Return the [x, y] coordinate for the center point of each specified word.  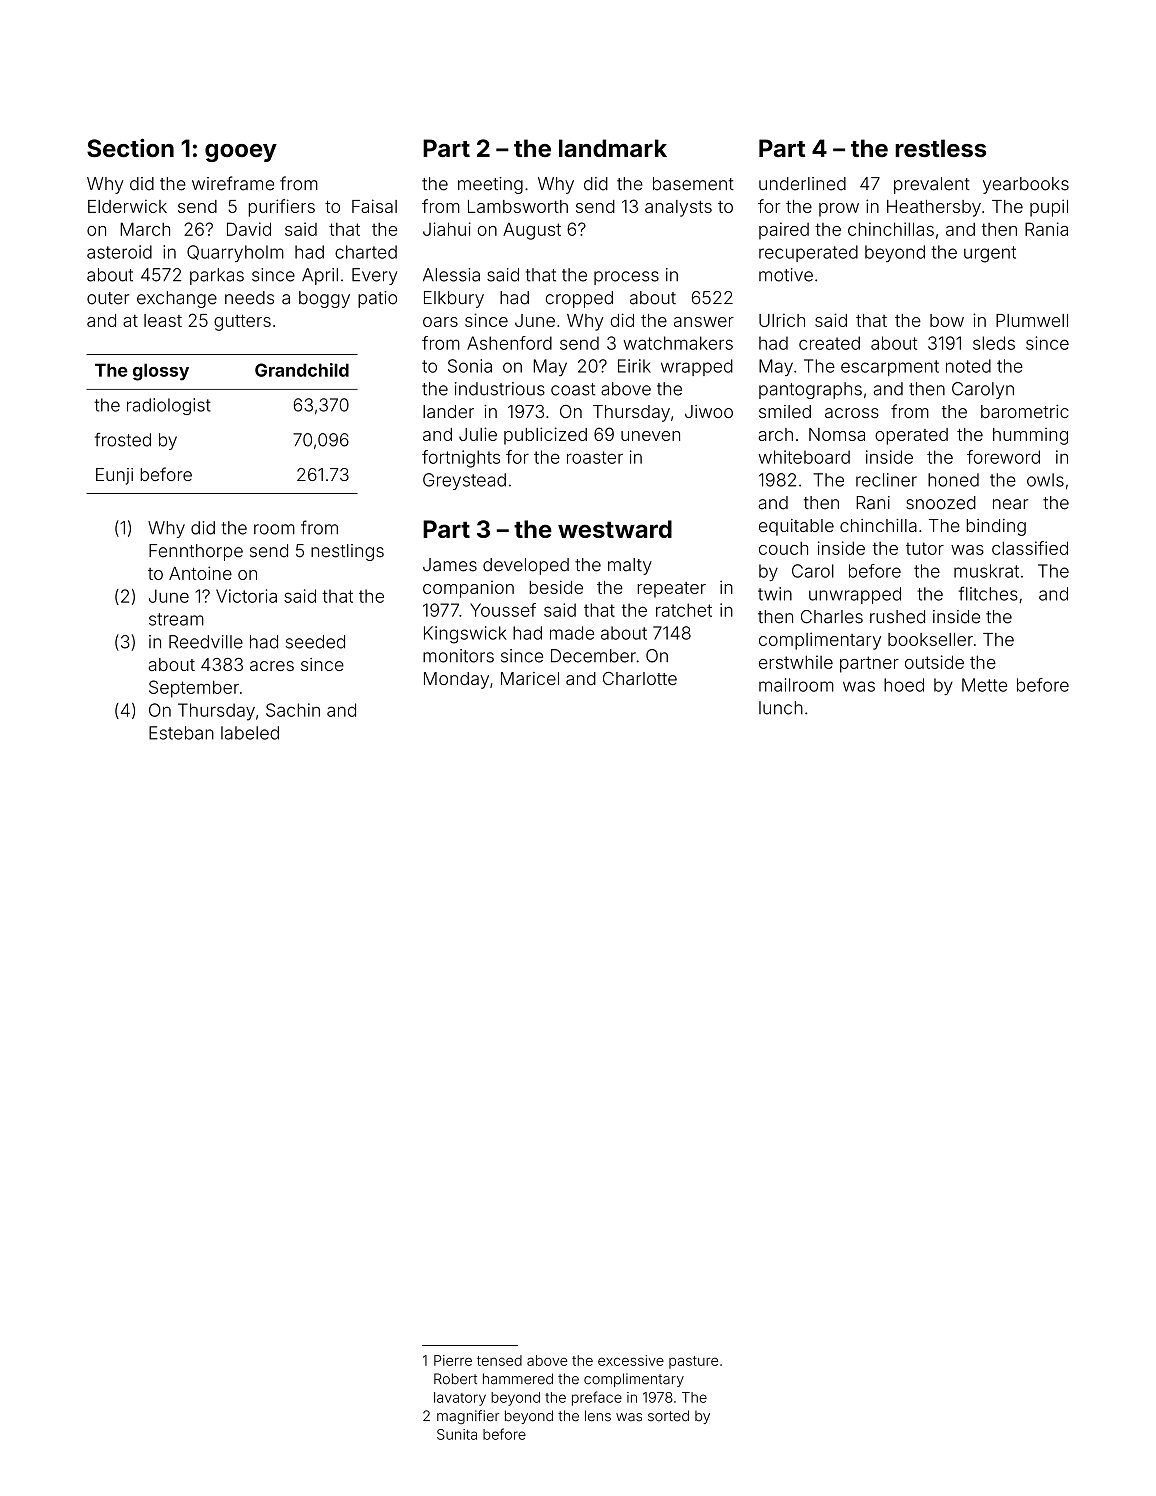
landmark [613, 148]
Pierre [453, 1360]
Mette [984, 685]
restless [940, 148]
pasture [693, 1362]
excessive [631, 1360]
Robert [455, 1379]
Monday [456, 680]
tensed [499, 1360]
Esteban [181, 733]
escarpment [890, 368]
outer [108, 298]
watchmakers [678, 343]
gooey [241, 153]
